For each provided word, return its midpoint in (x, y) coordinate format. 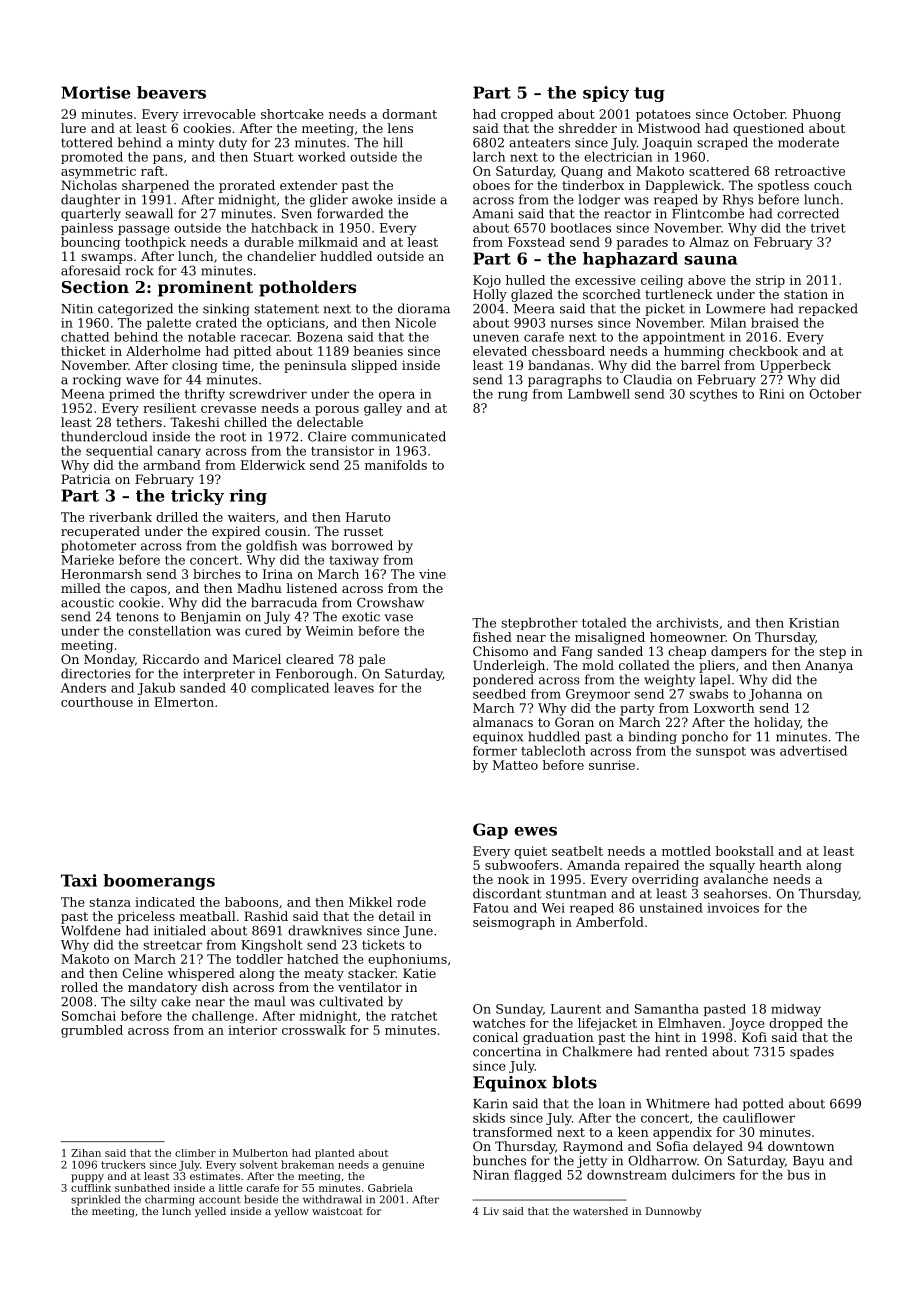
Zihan (86, 1153)
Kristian (814, 623)
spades (812, 1052)
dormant (409, 114)
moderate (808, 142)
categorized (135, 309)
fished (492, 637)
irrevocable (219, 114)
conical (495, 1037)
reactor (627, 214)
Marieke (87, 560)
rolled (79, 987)
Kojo (487, 281)
